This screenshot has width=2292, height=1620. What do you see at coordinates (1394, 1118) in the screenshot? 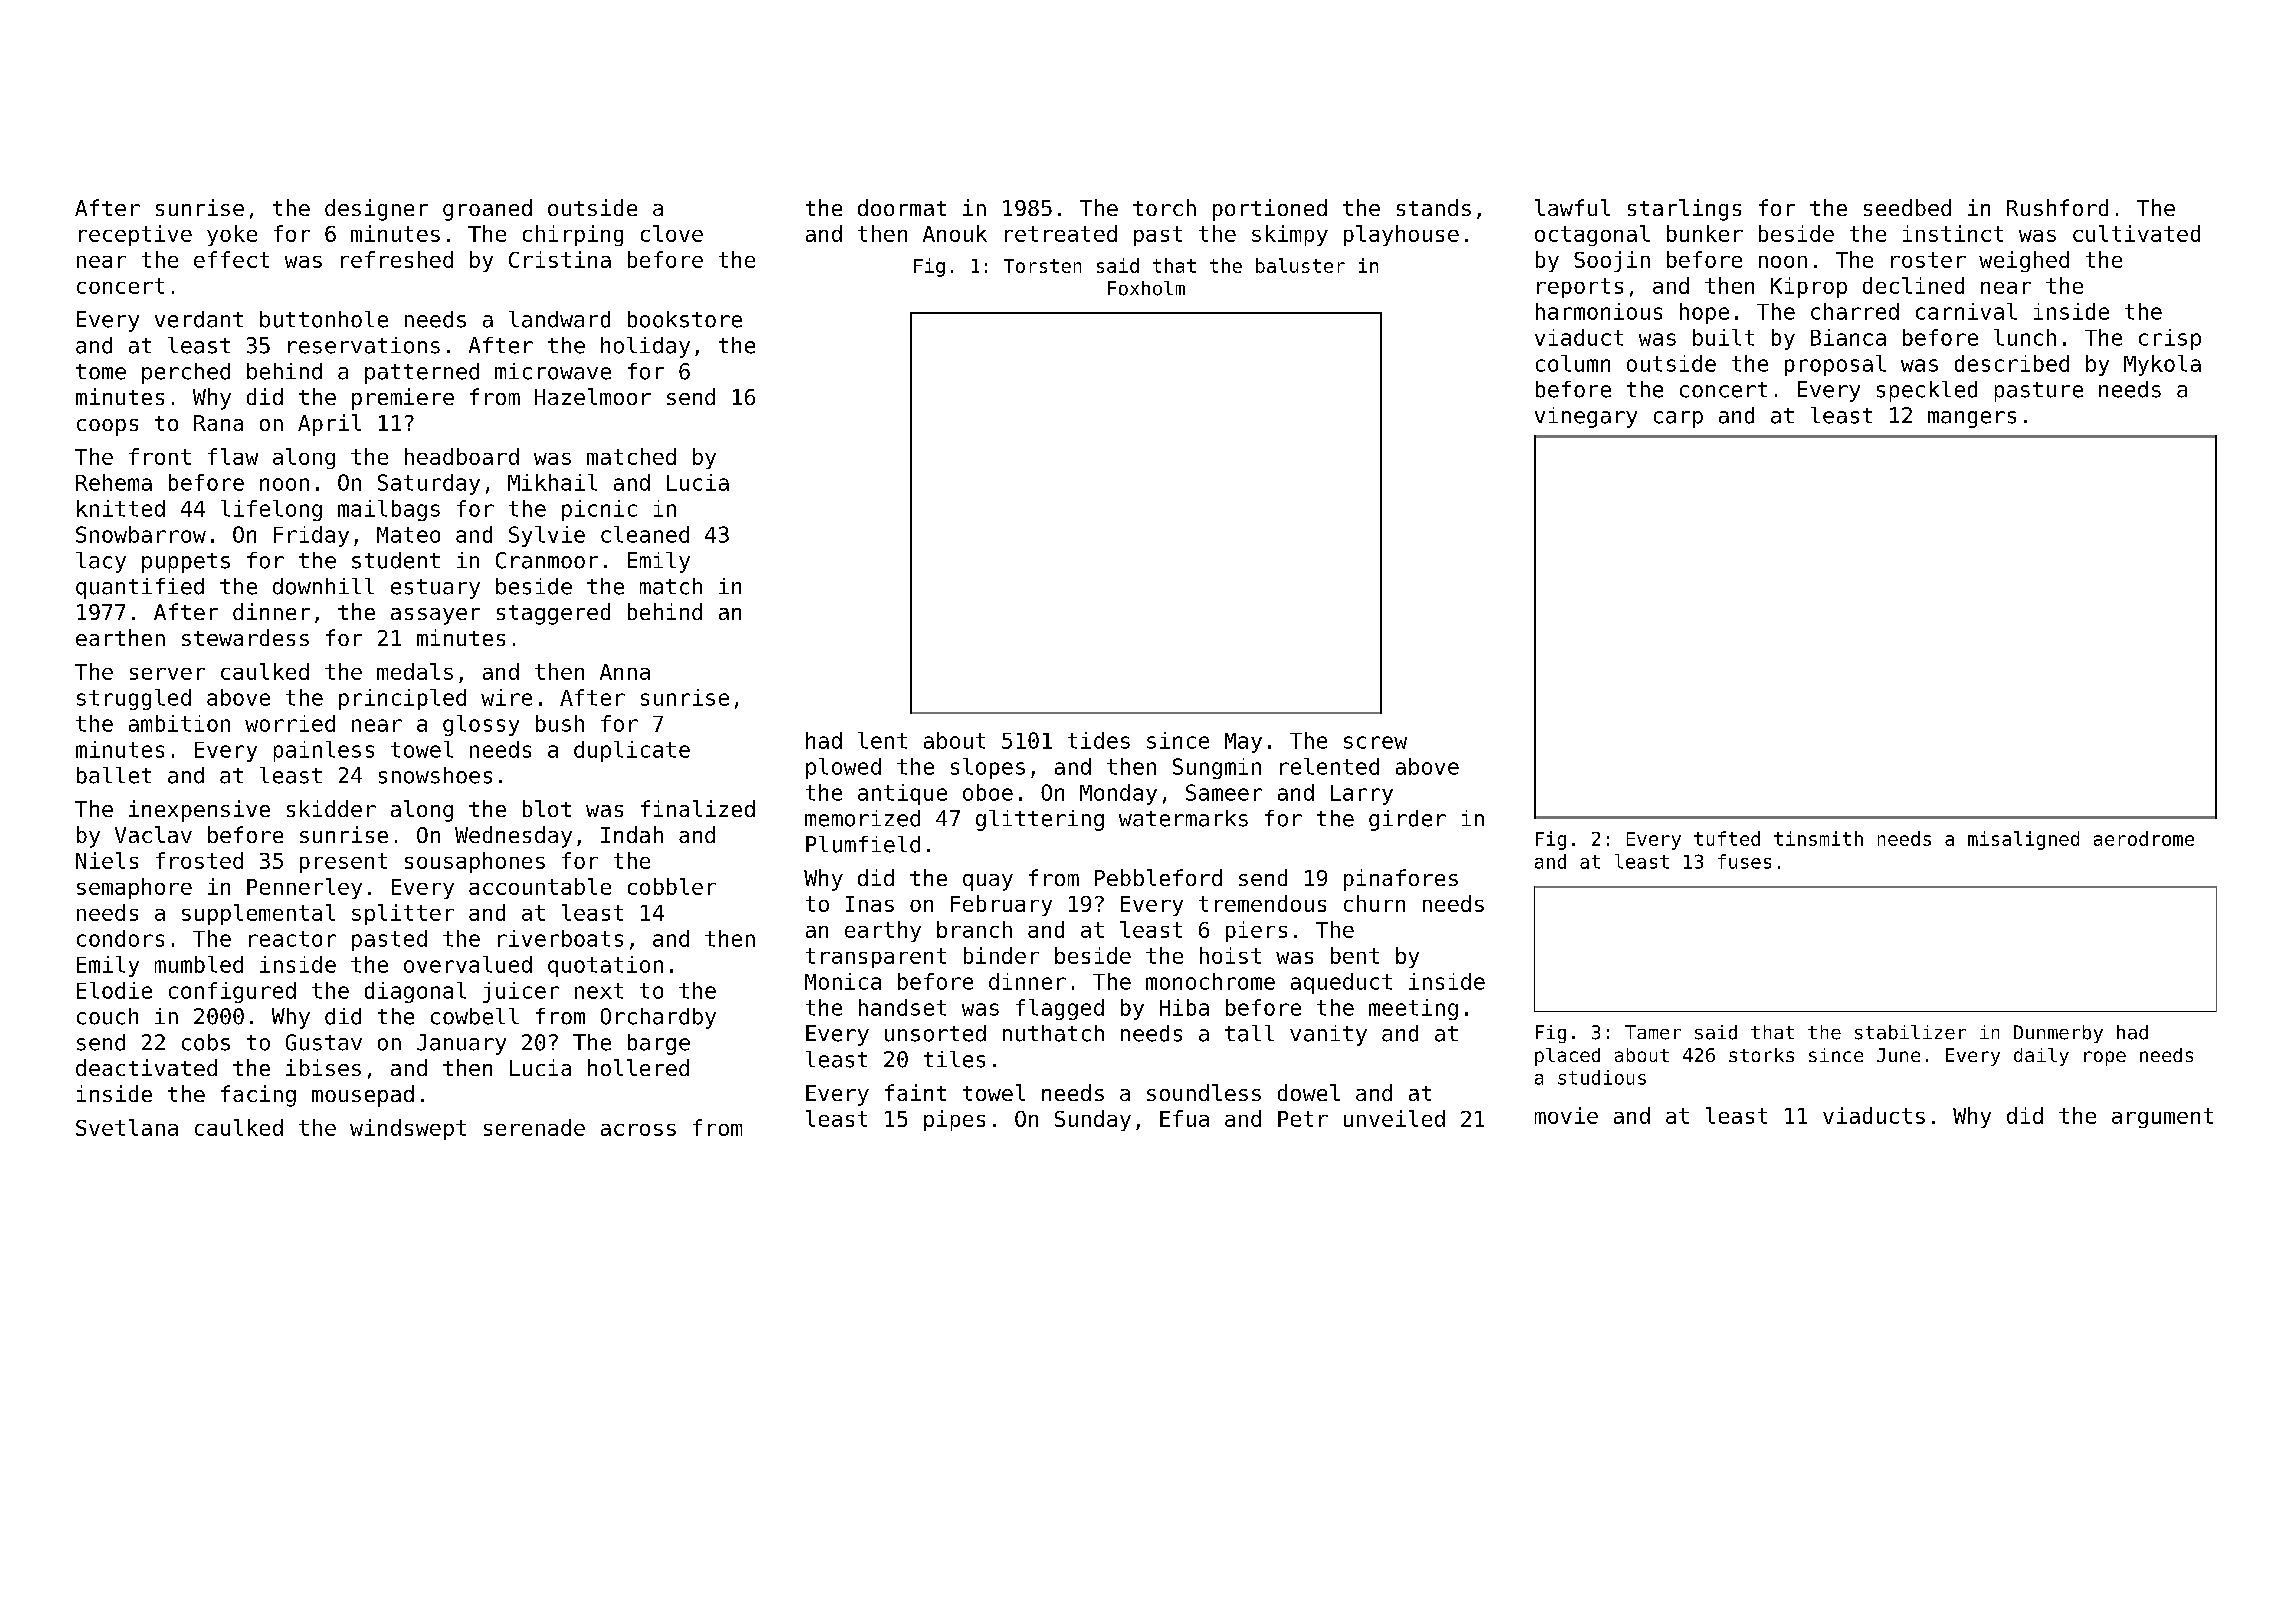
I see `unveiled` at bounding box center [1394, 1118].
